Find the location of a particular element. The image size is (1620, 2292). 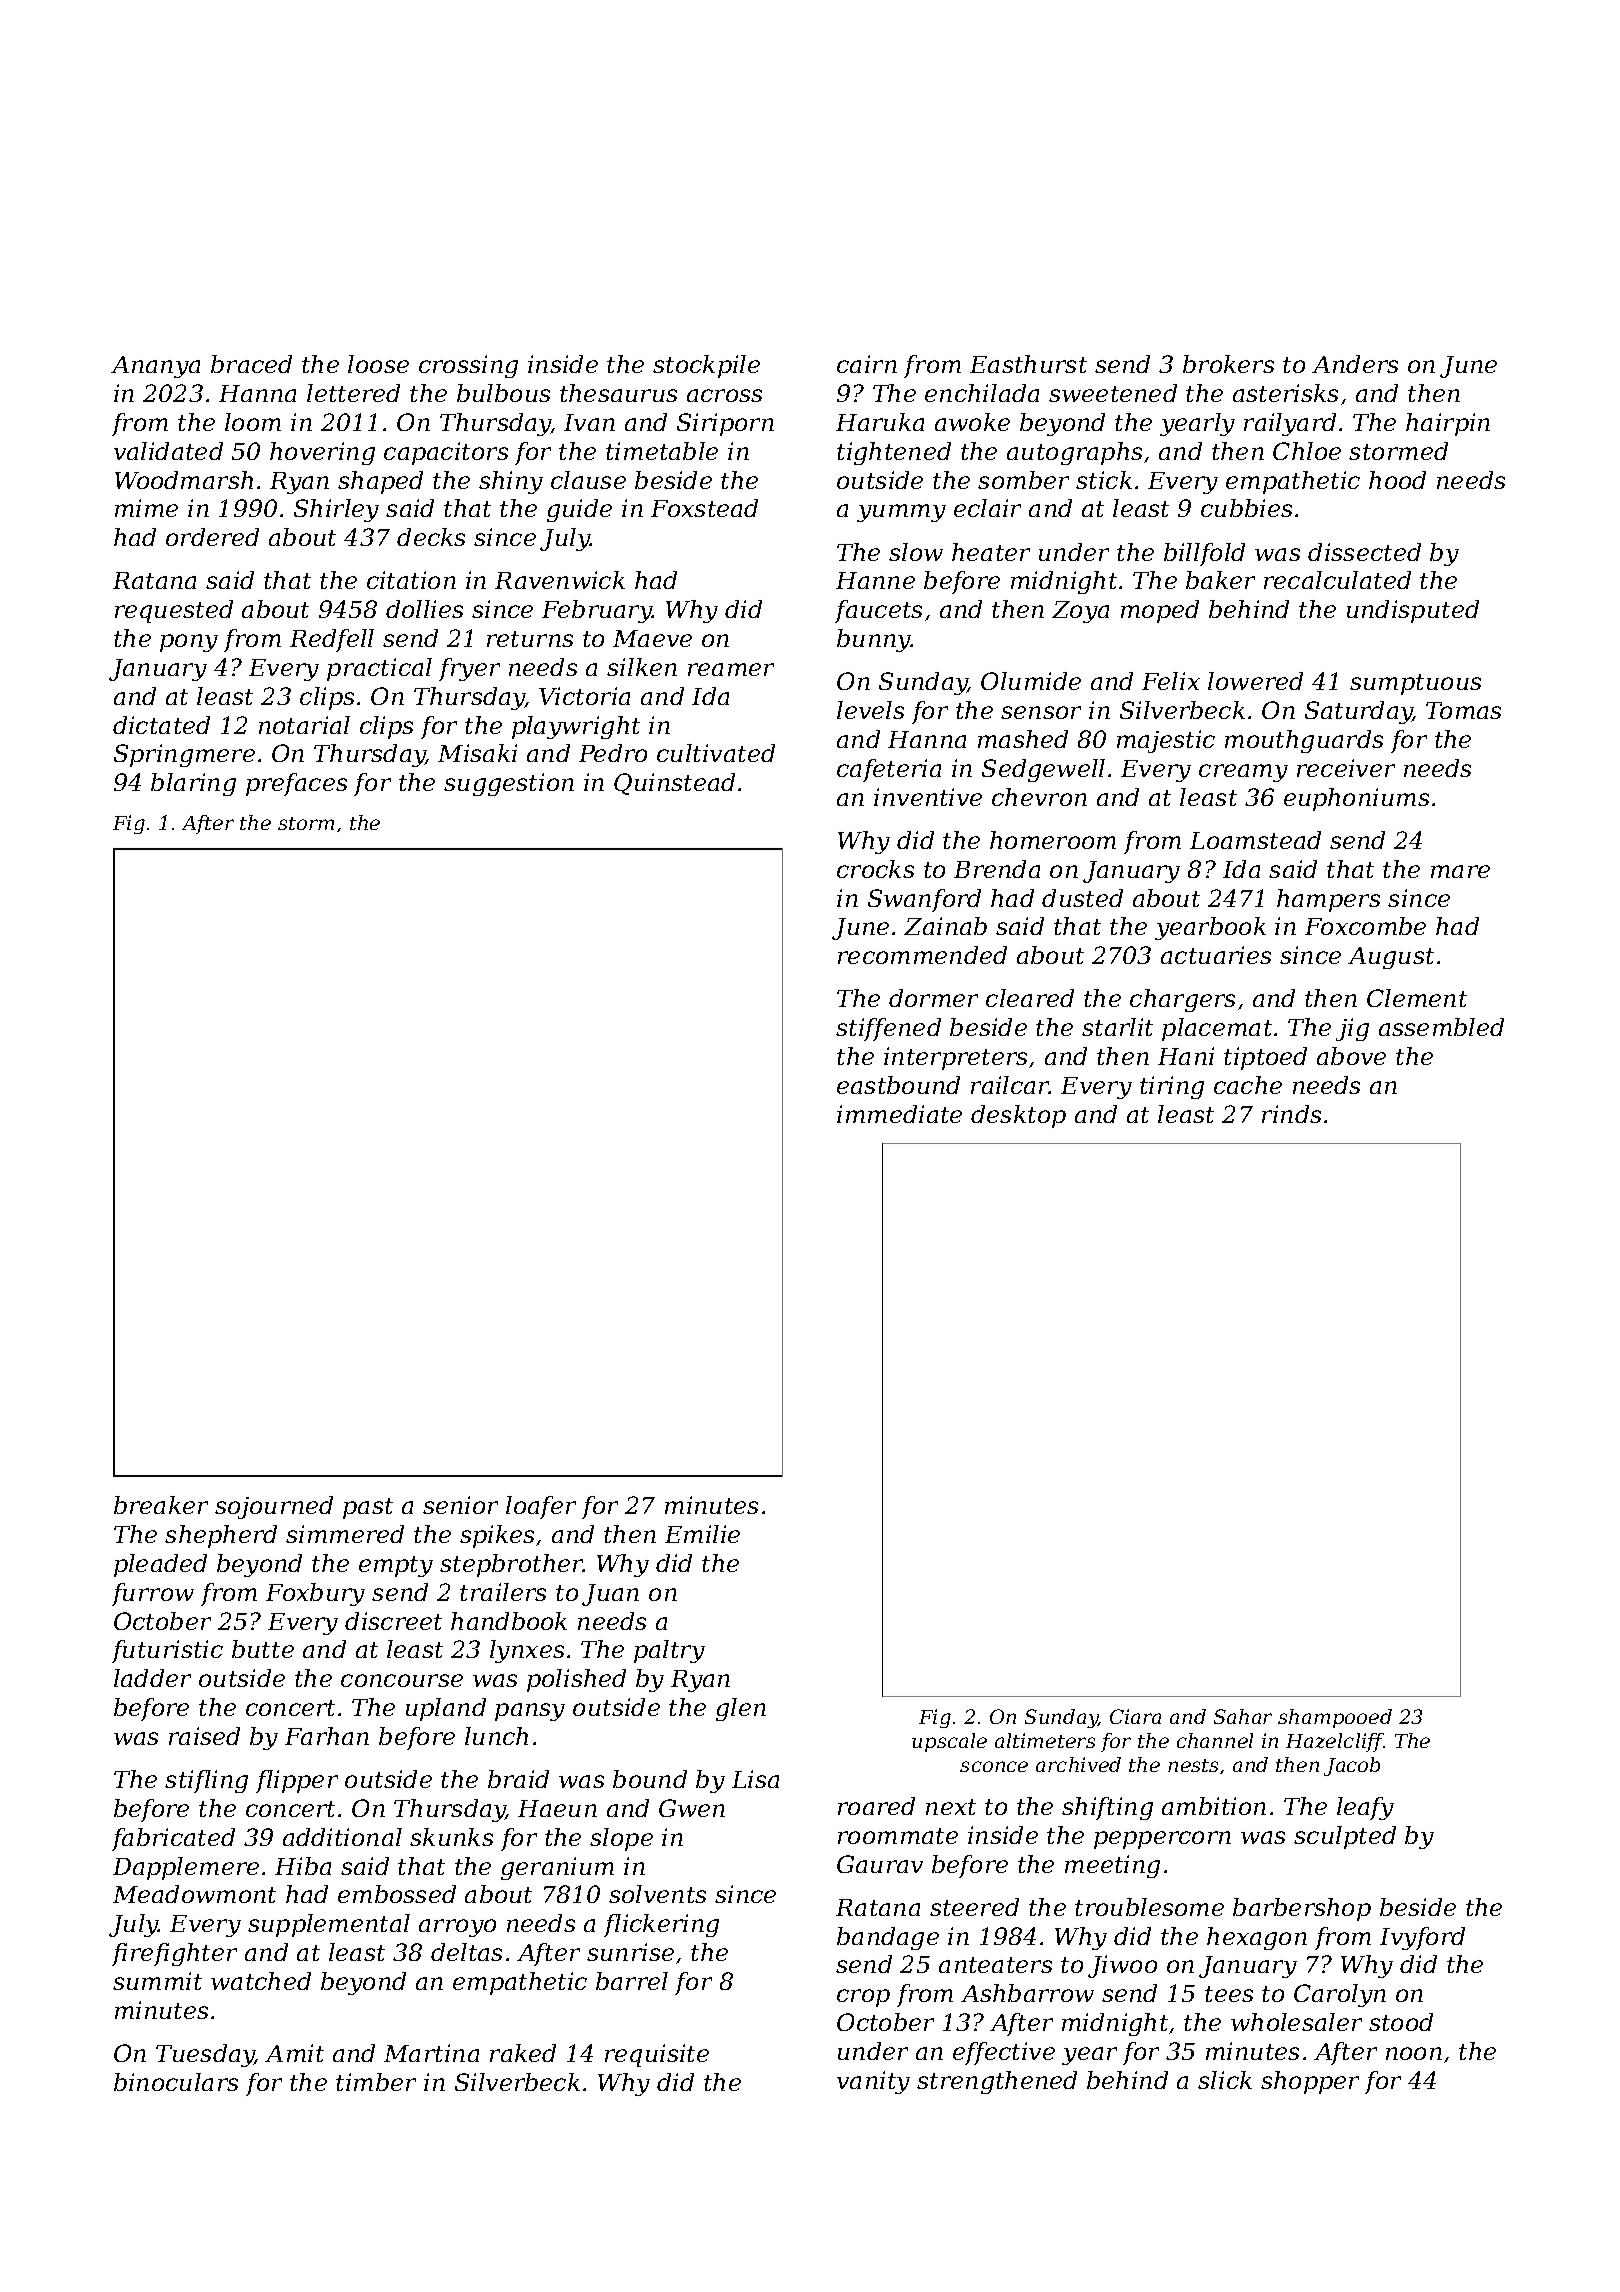

nests is located at coordinates (1193, 1765).
